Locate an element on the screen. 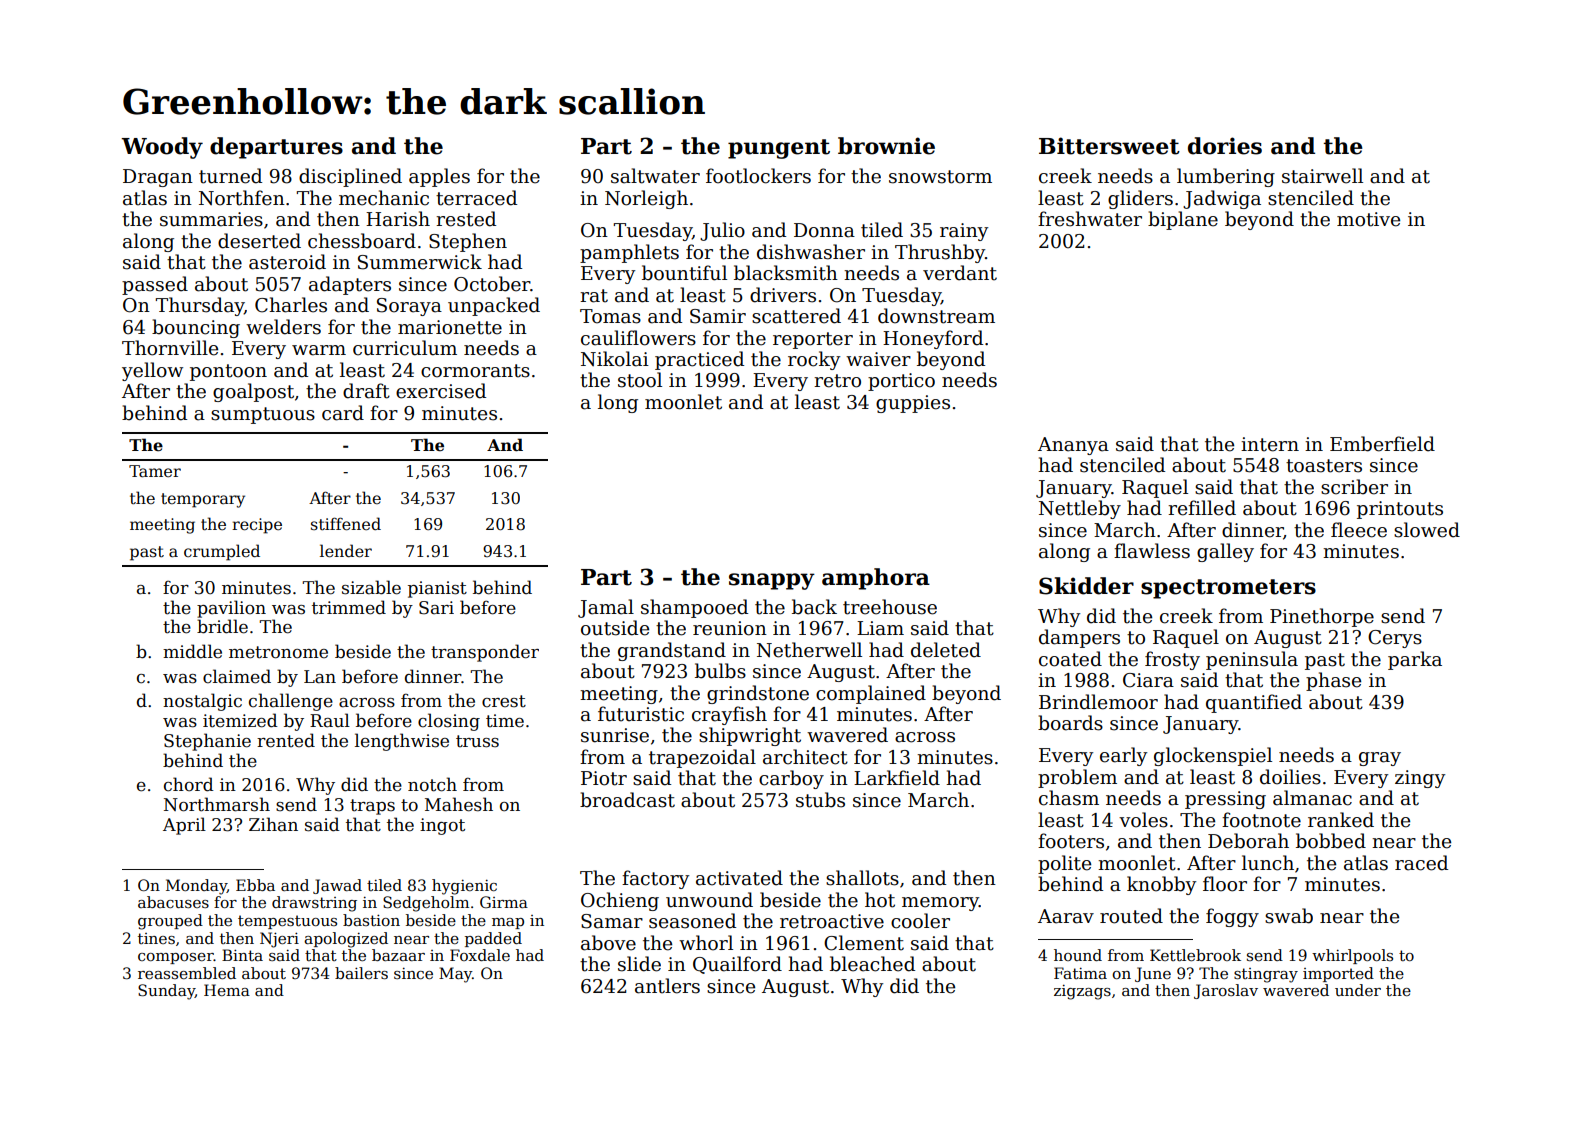 This screenshot has width=1586, height=1122. lender is located at coordinates (346, 551).
